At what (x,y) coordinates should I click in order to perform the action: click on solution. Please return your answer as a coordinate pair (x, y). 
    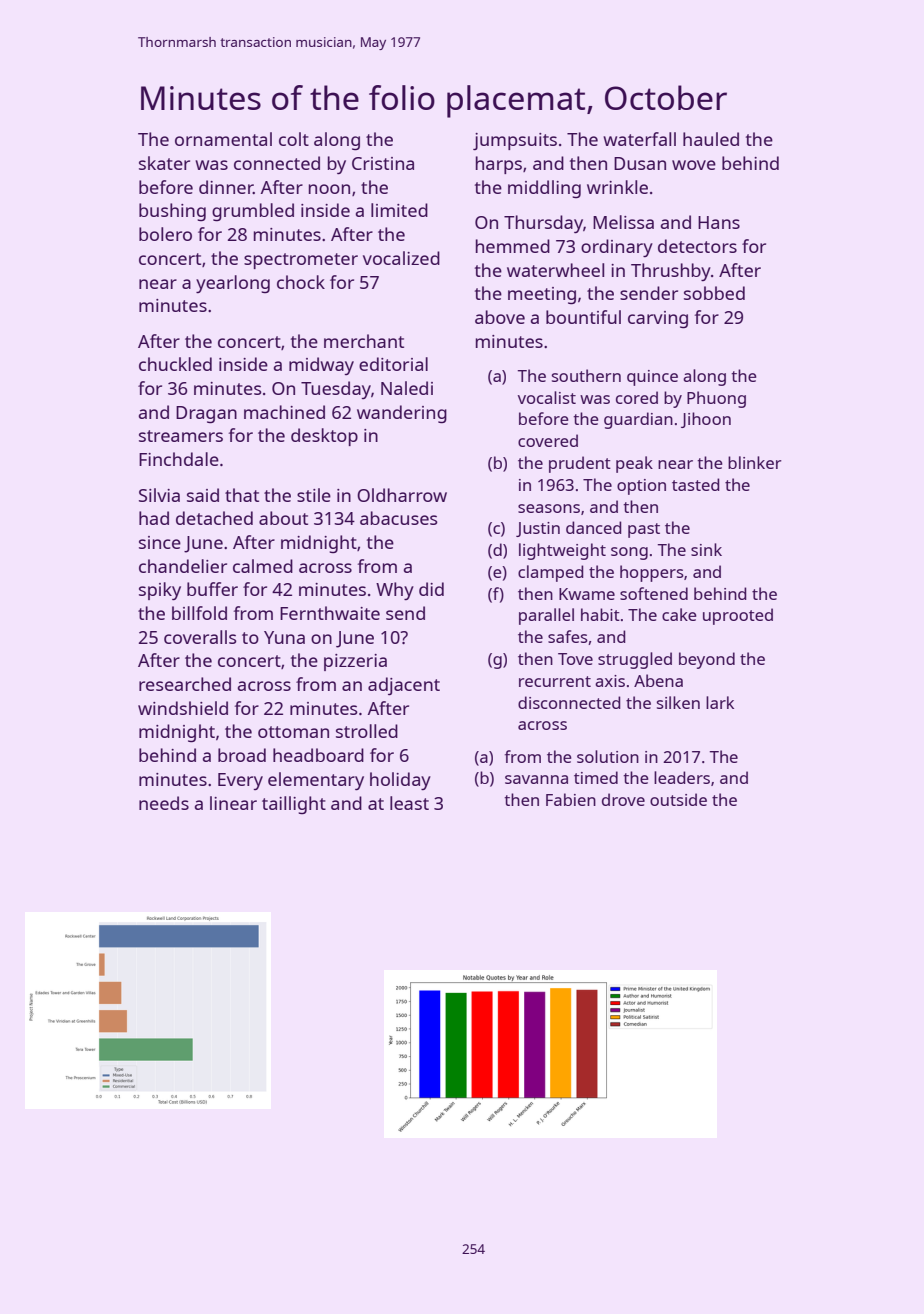
    Looking at the image, I should click on (608, 756).
